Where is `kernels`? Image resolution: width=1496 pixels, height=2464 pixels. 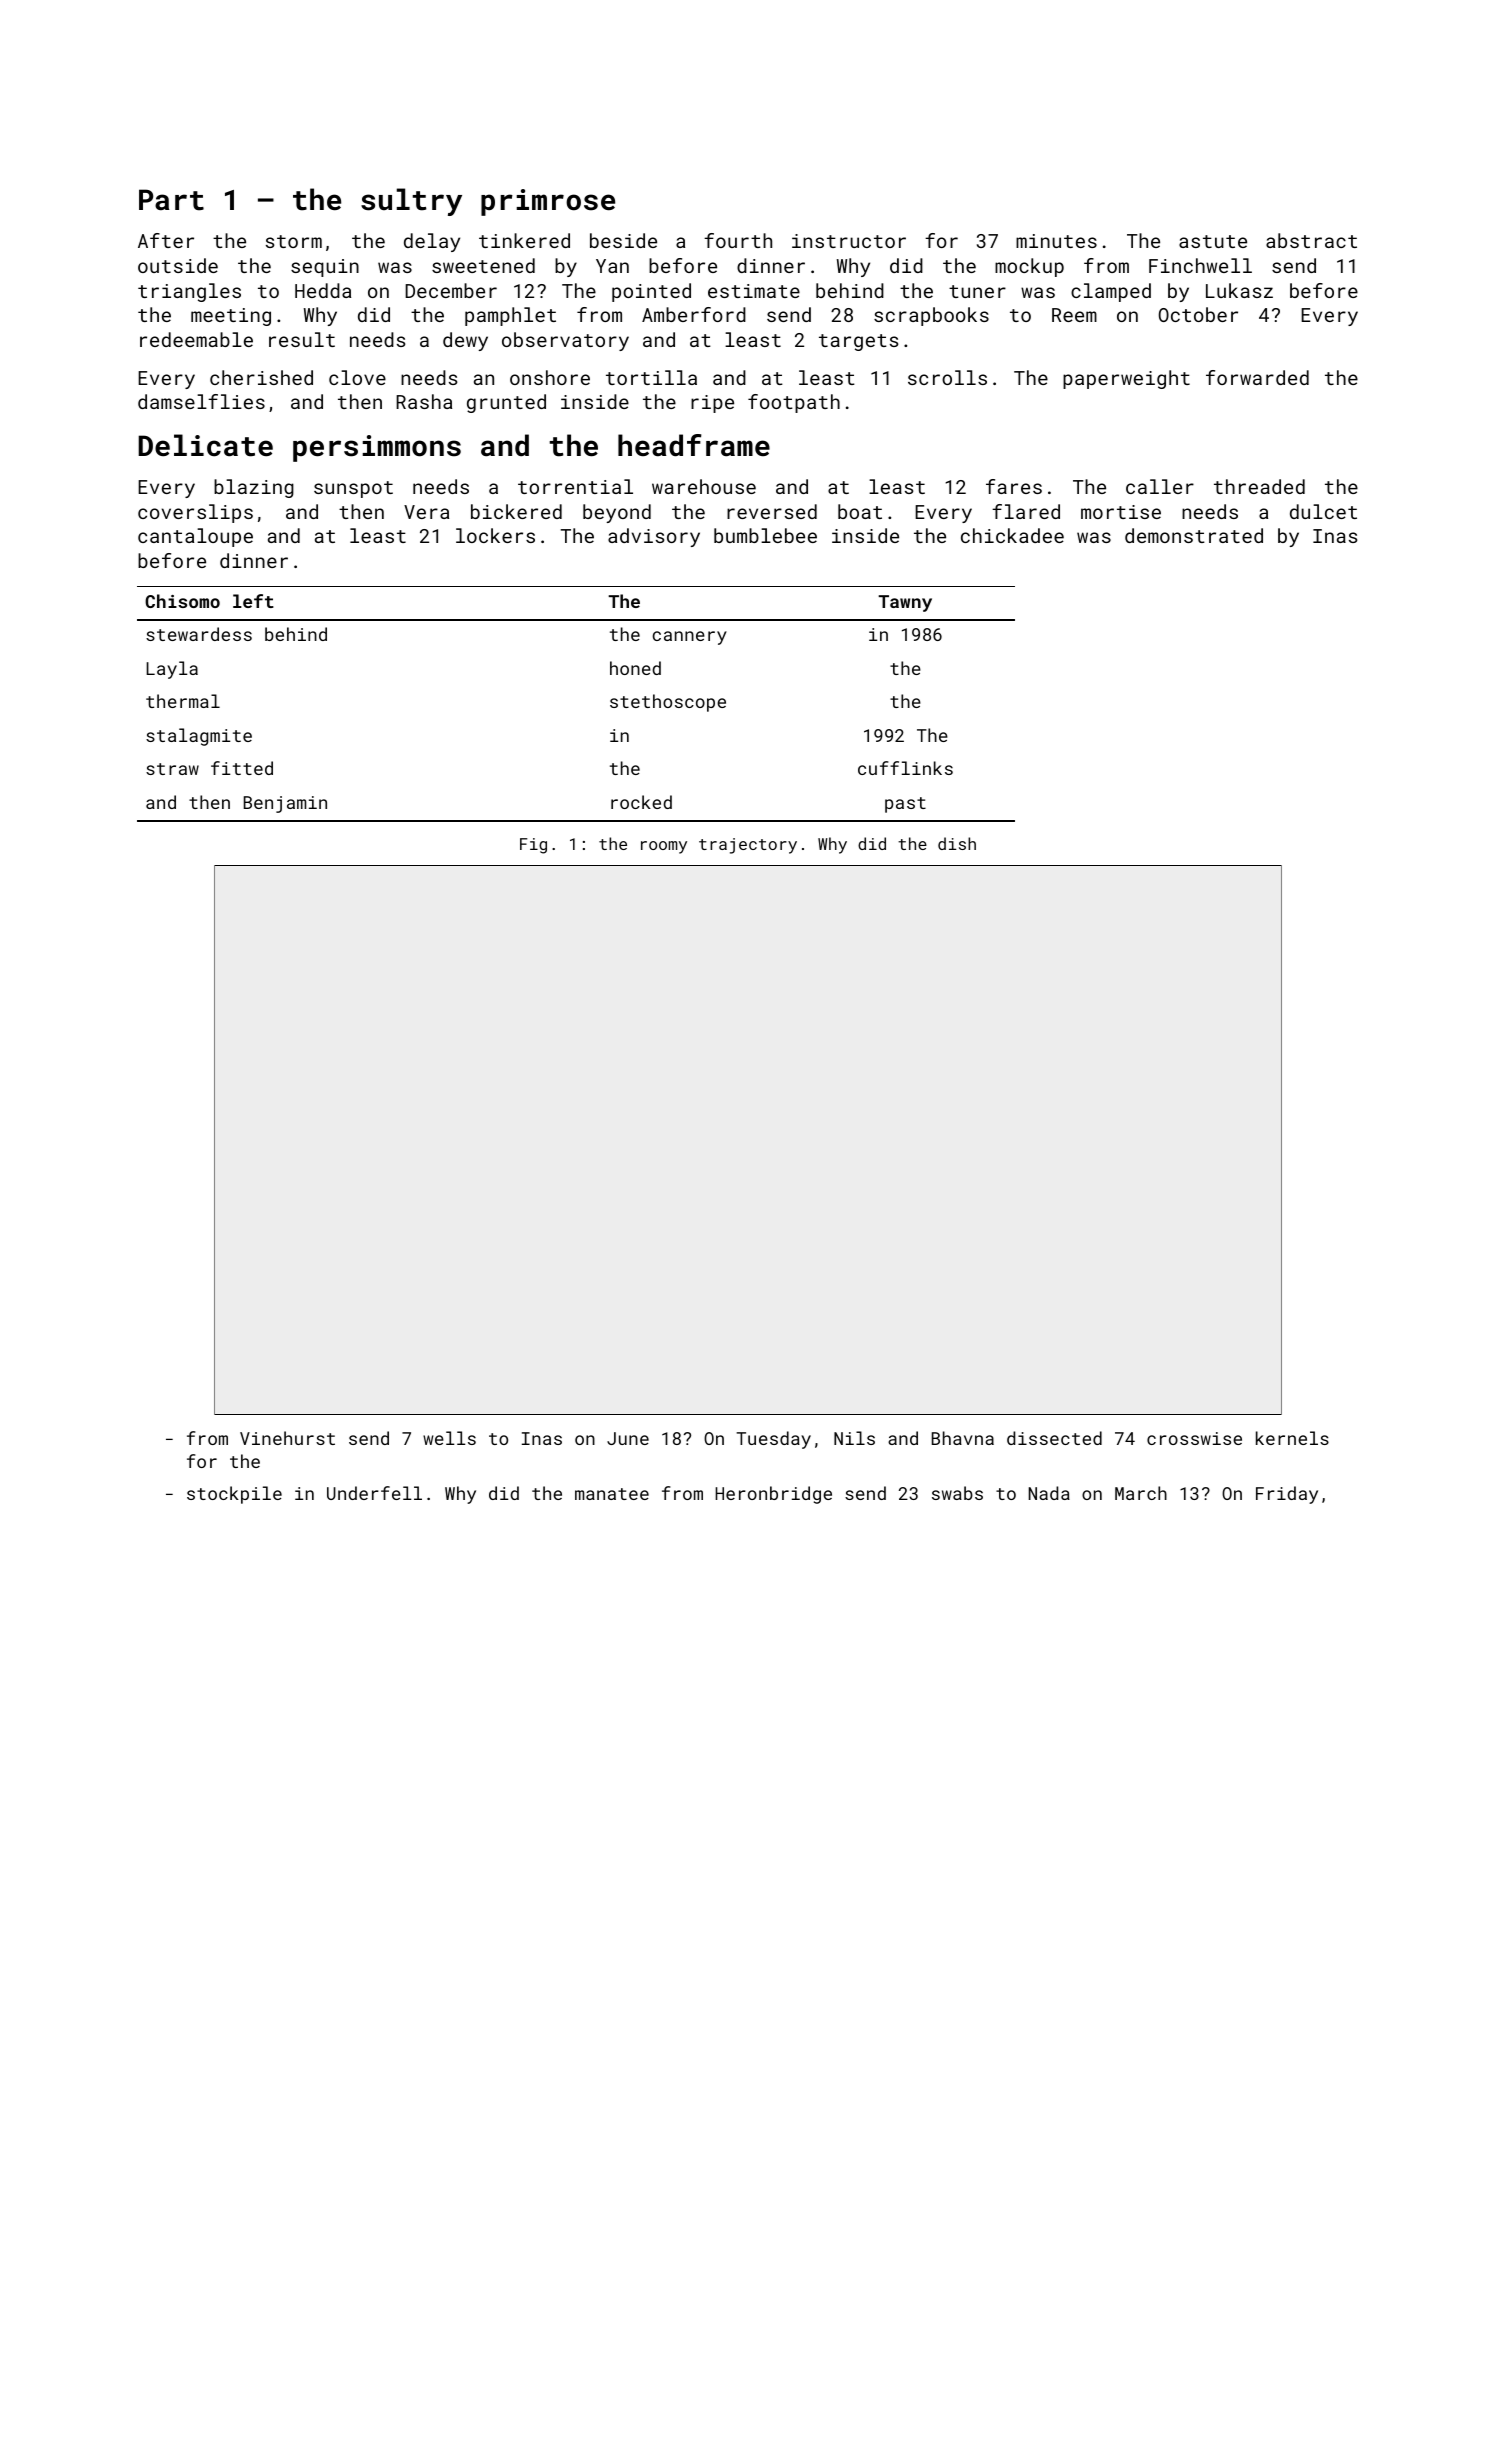 kernels is located at coordinates (1292, 1438).
